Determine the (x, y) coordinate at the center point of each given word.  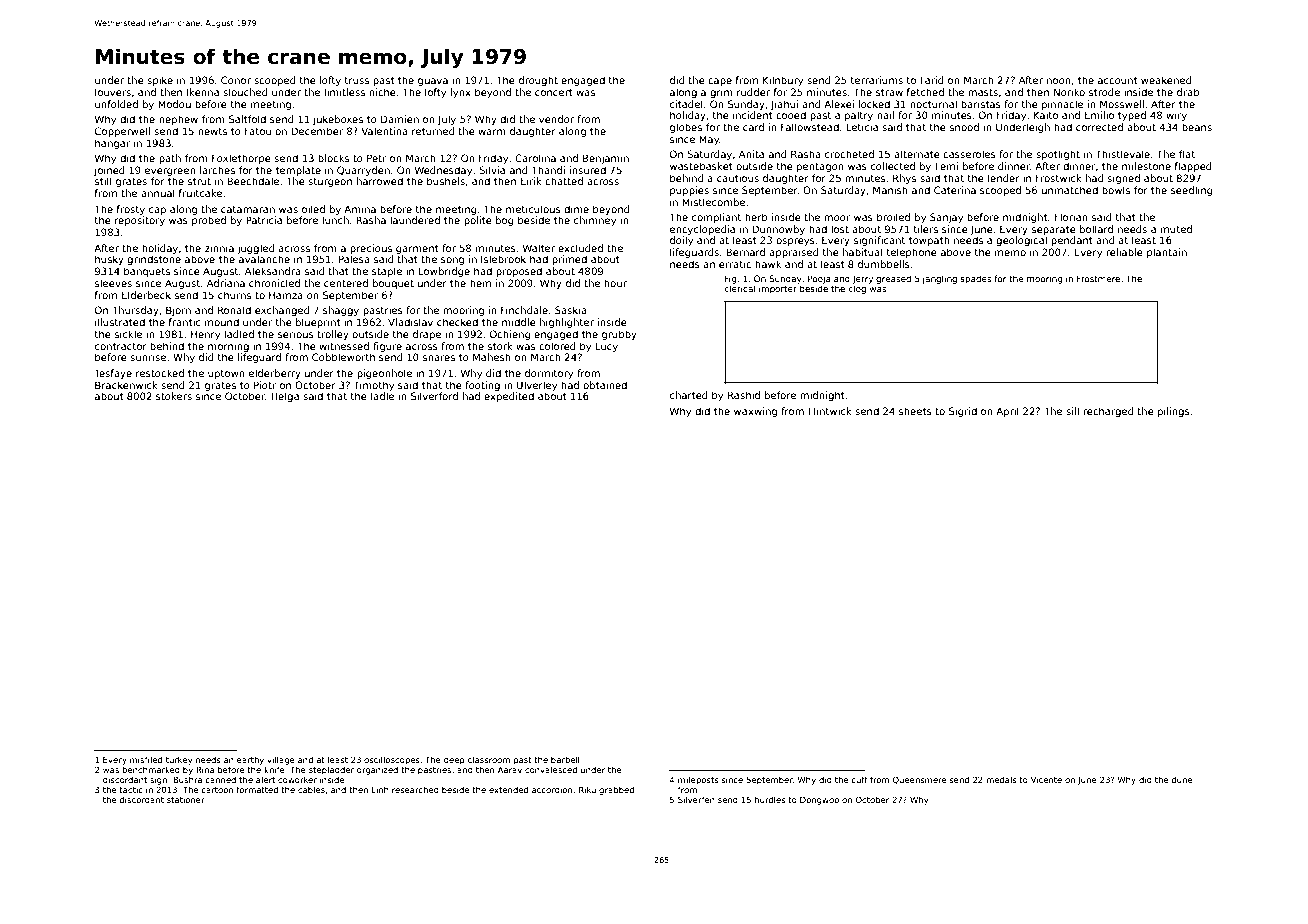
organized (377, 770)
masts (983, 92)
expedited (509, 397)
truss (356, 80)
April (1007, 412)
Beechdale (253, 181)
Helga (285, 397)
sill (1072, 411)
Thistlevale (1123, 154)
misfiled (146, 759)
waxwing (755, 412)
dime (576, 209)
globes (686, 128)
